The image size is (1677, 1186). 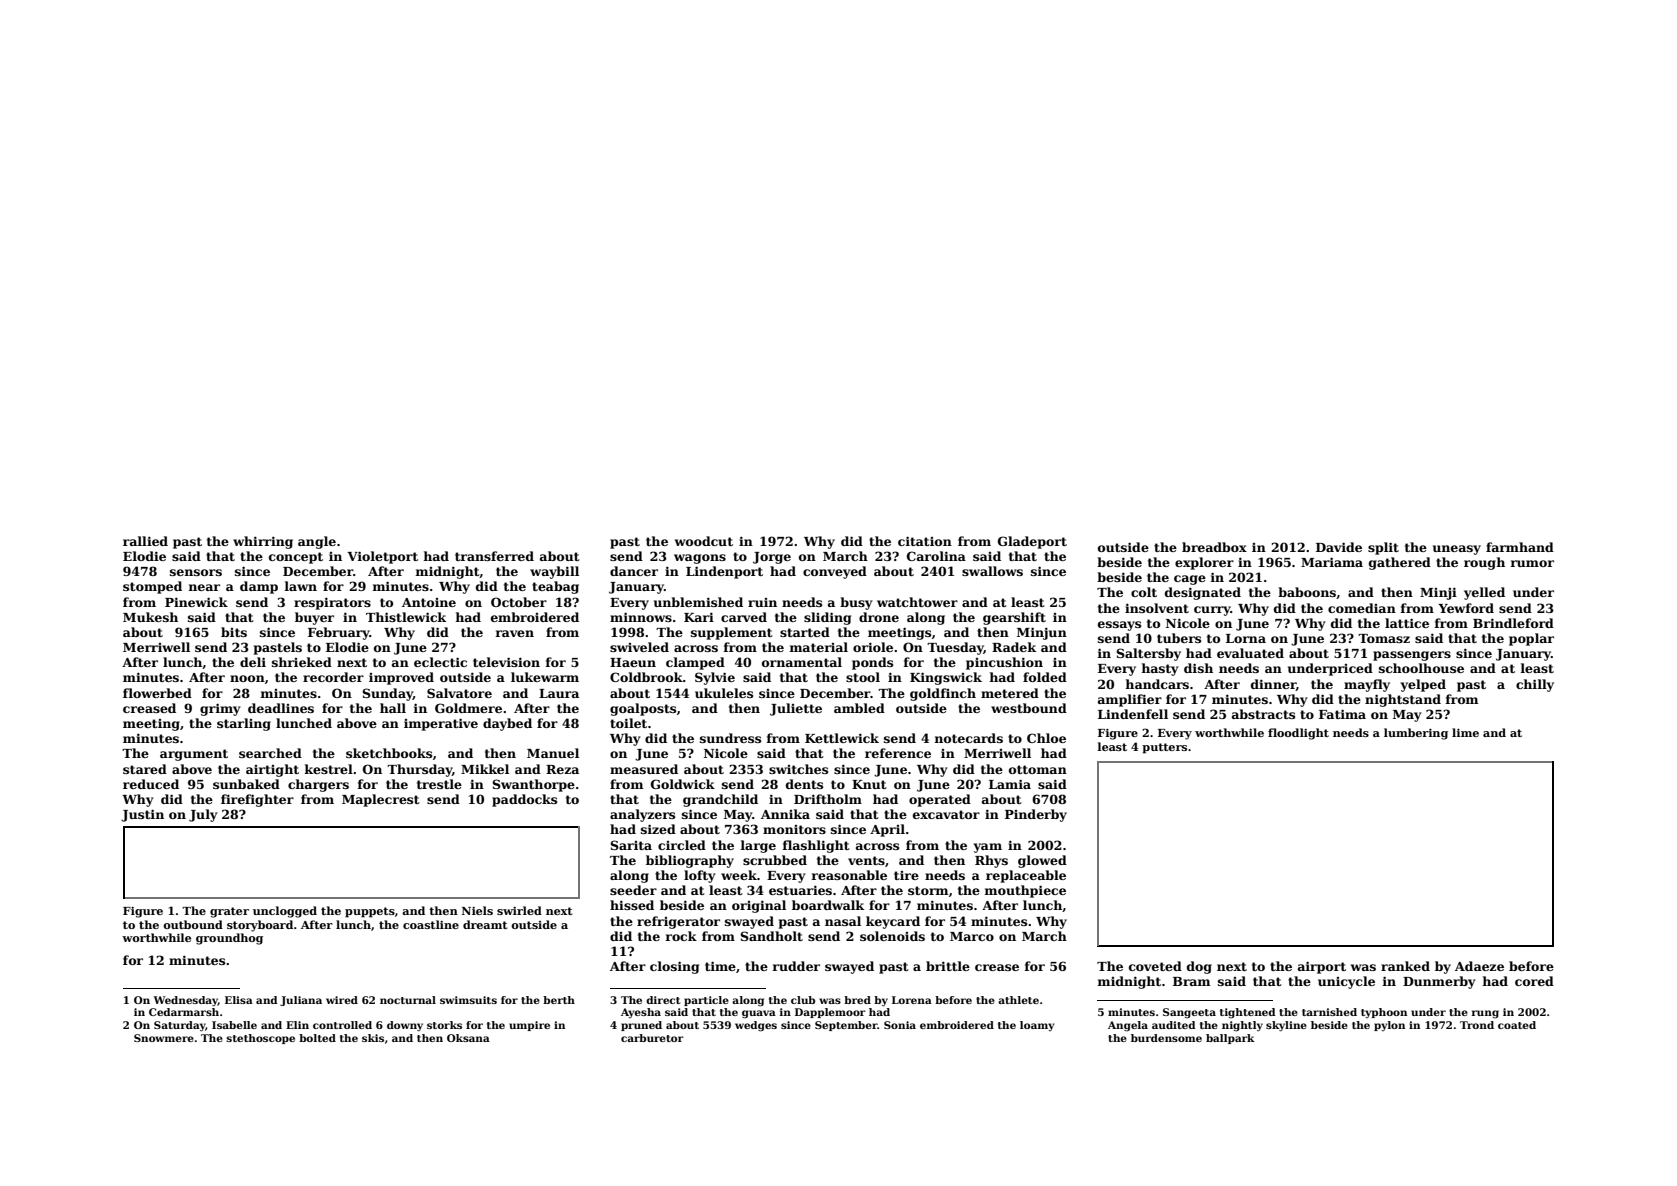 I want to click on bolted, so click(x=317, y=1038).
